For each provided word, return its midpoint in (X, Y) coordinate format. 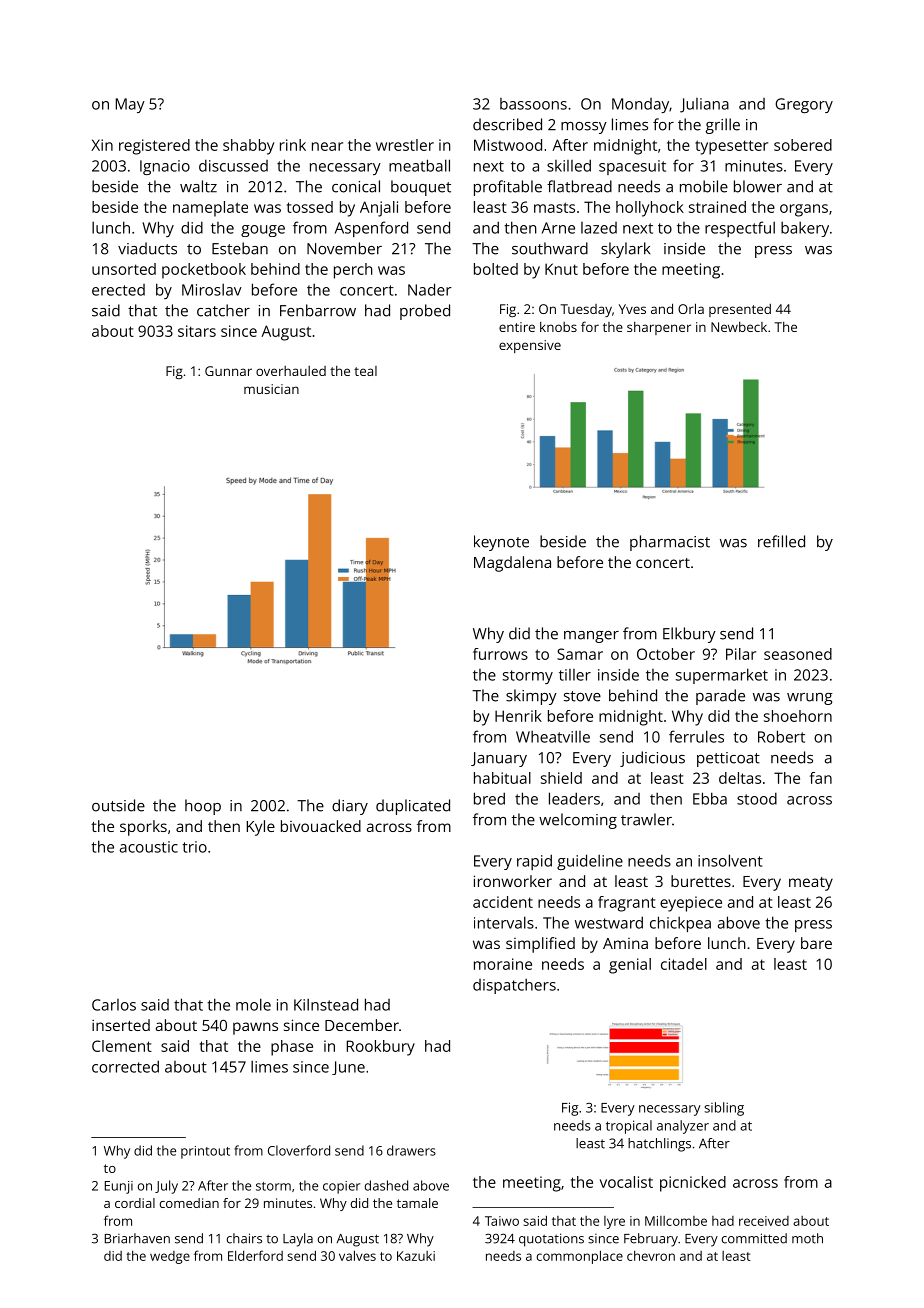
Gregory (804, 105)
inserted (121, 1025)
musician (271, 389)
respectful (740, 229)
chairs (244, 1238)
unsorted (124, 269)
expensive (530, 346)
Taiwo (502, 1221)
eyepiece (691, 904)
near (327, 146)
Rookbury (381, 1048)
